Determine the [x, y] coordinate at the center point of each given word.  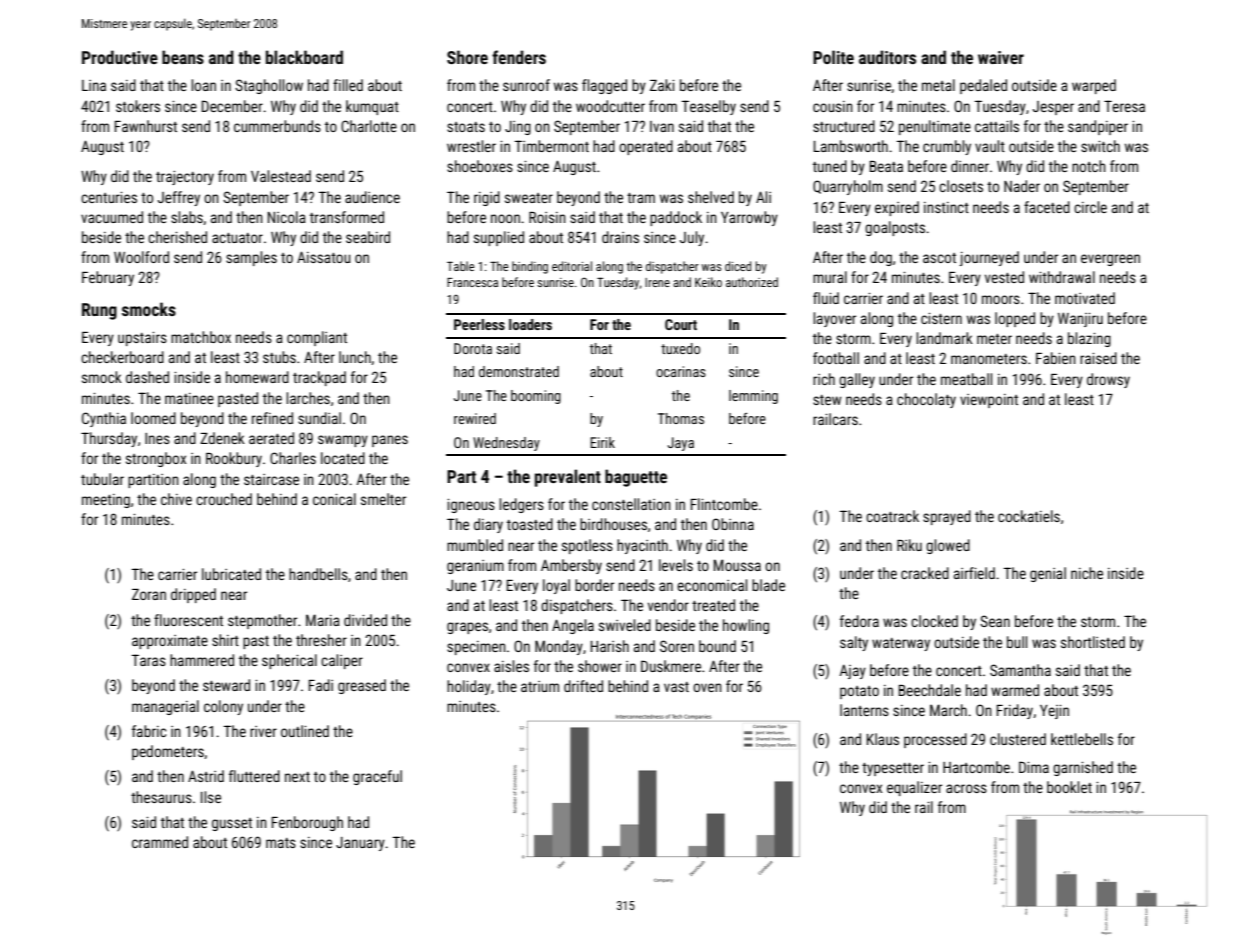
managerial [165, 707]
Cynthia [104, 419]
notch [1089, 166]
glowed [948, 546]
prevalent [568, 478]
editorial [572, 266]
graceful [377, 777]
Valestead [281, 176]
